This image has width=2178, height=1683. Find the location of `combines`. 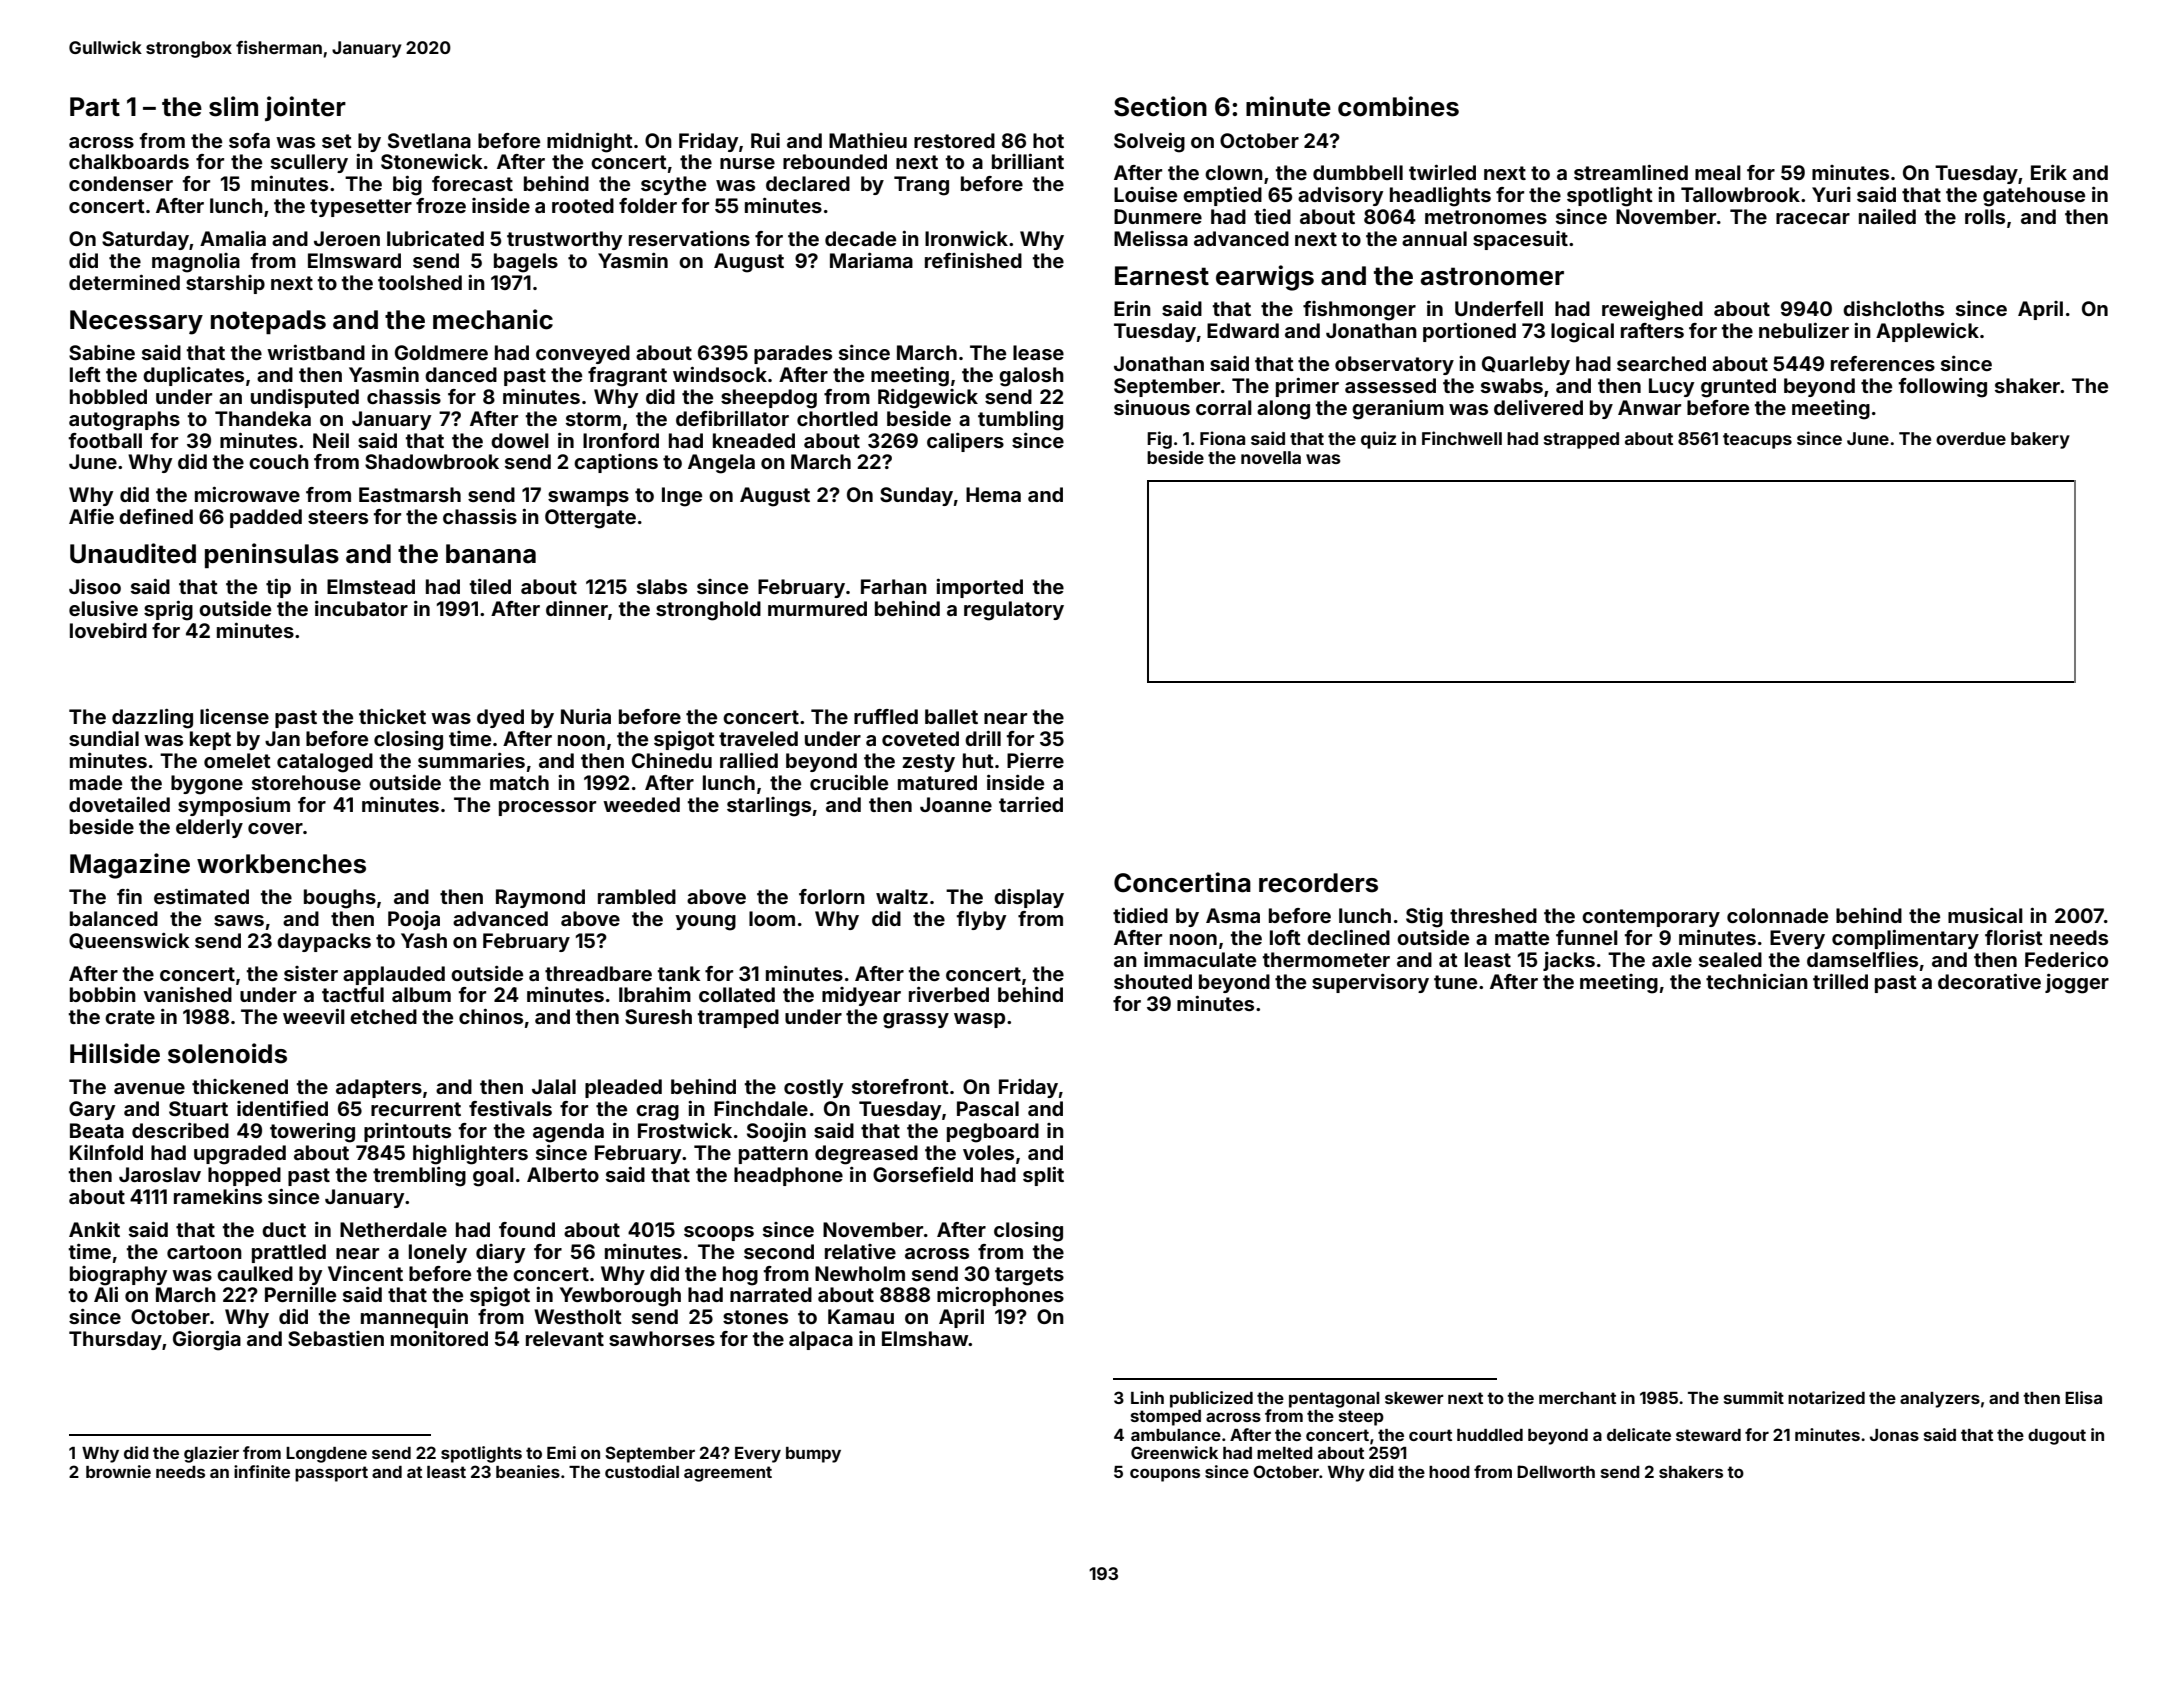

combines is located at coordinates (1398, 106).
